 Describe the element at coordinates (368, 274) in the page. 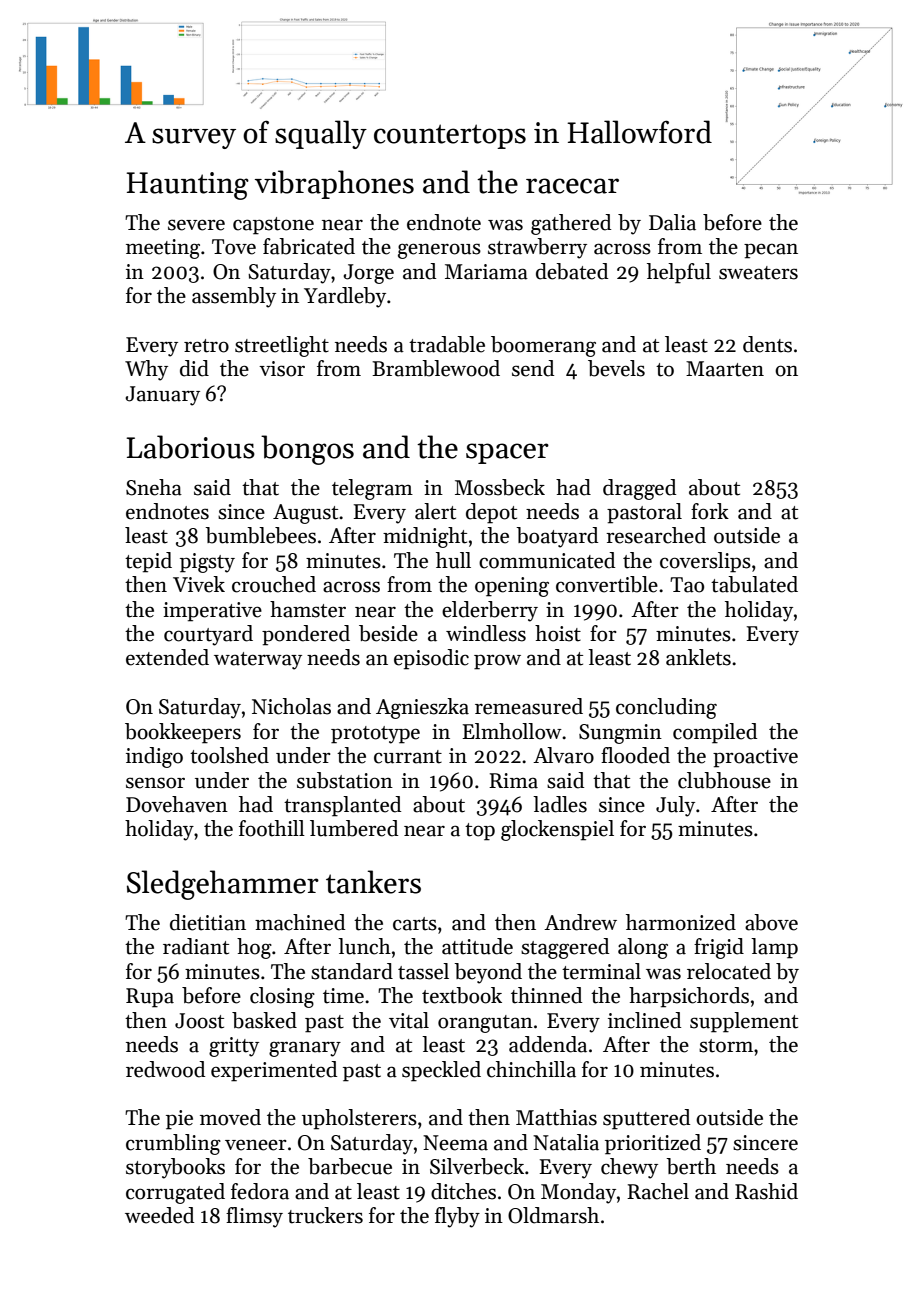

I see `Jorge` at that location.
